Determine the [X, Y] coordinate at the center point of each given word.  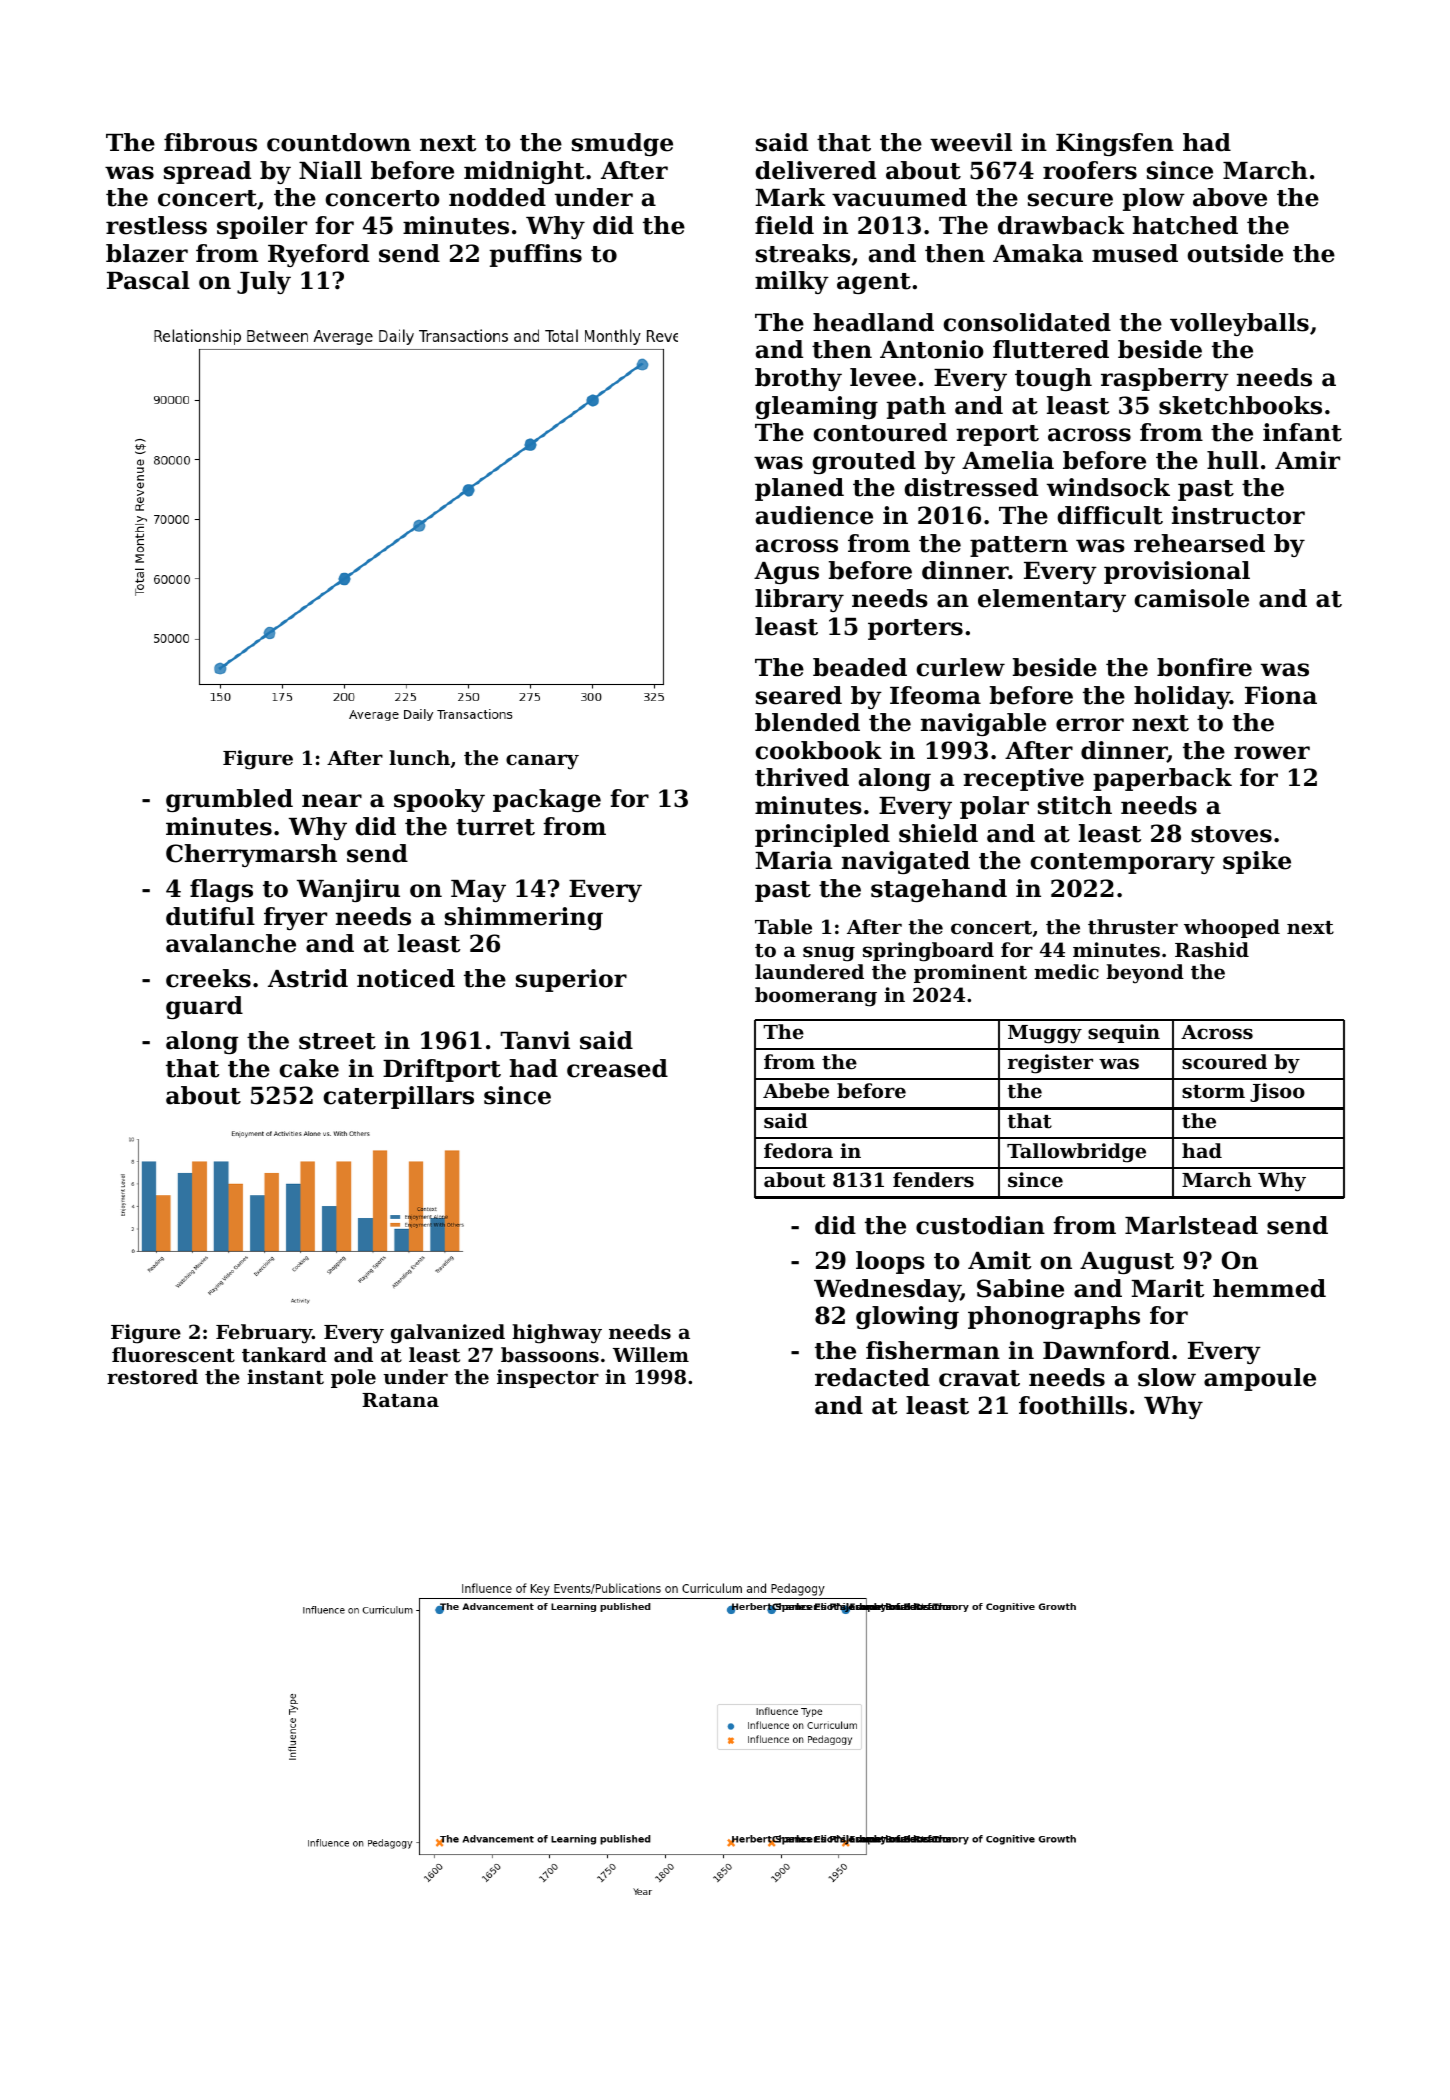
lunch [419, 757]
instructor [1238, 515]
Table [783, 926]
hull [1233, 460]
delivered [815, 170]
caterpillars [398, 1097]
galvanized [448, 1334]
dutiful [210, 916]
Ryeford [318, 255]
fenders [933, 1180]
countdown [339, 142]
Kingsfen [1115, 144]
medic [1066, 971]
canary [542, 762]
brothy [798, 379]
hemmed [1269, 1288]
